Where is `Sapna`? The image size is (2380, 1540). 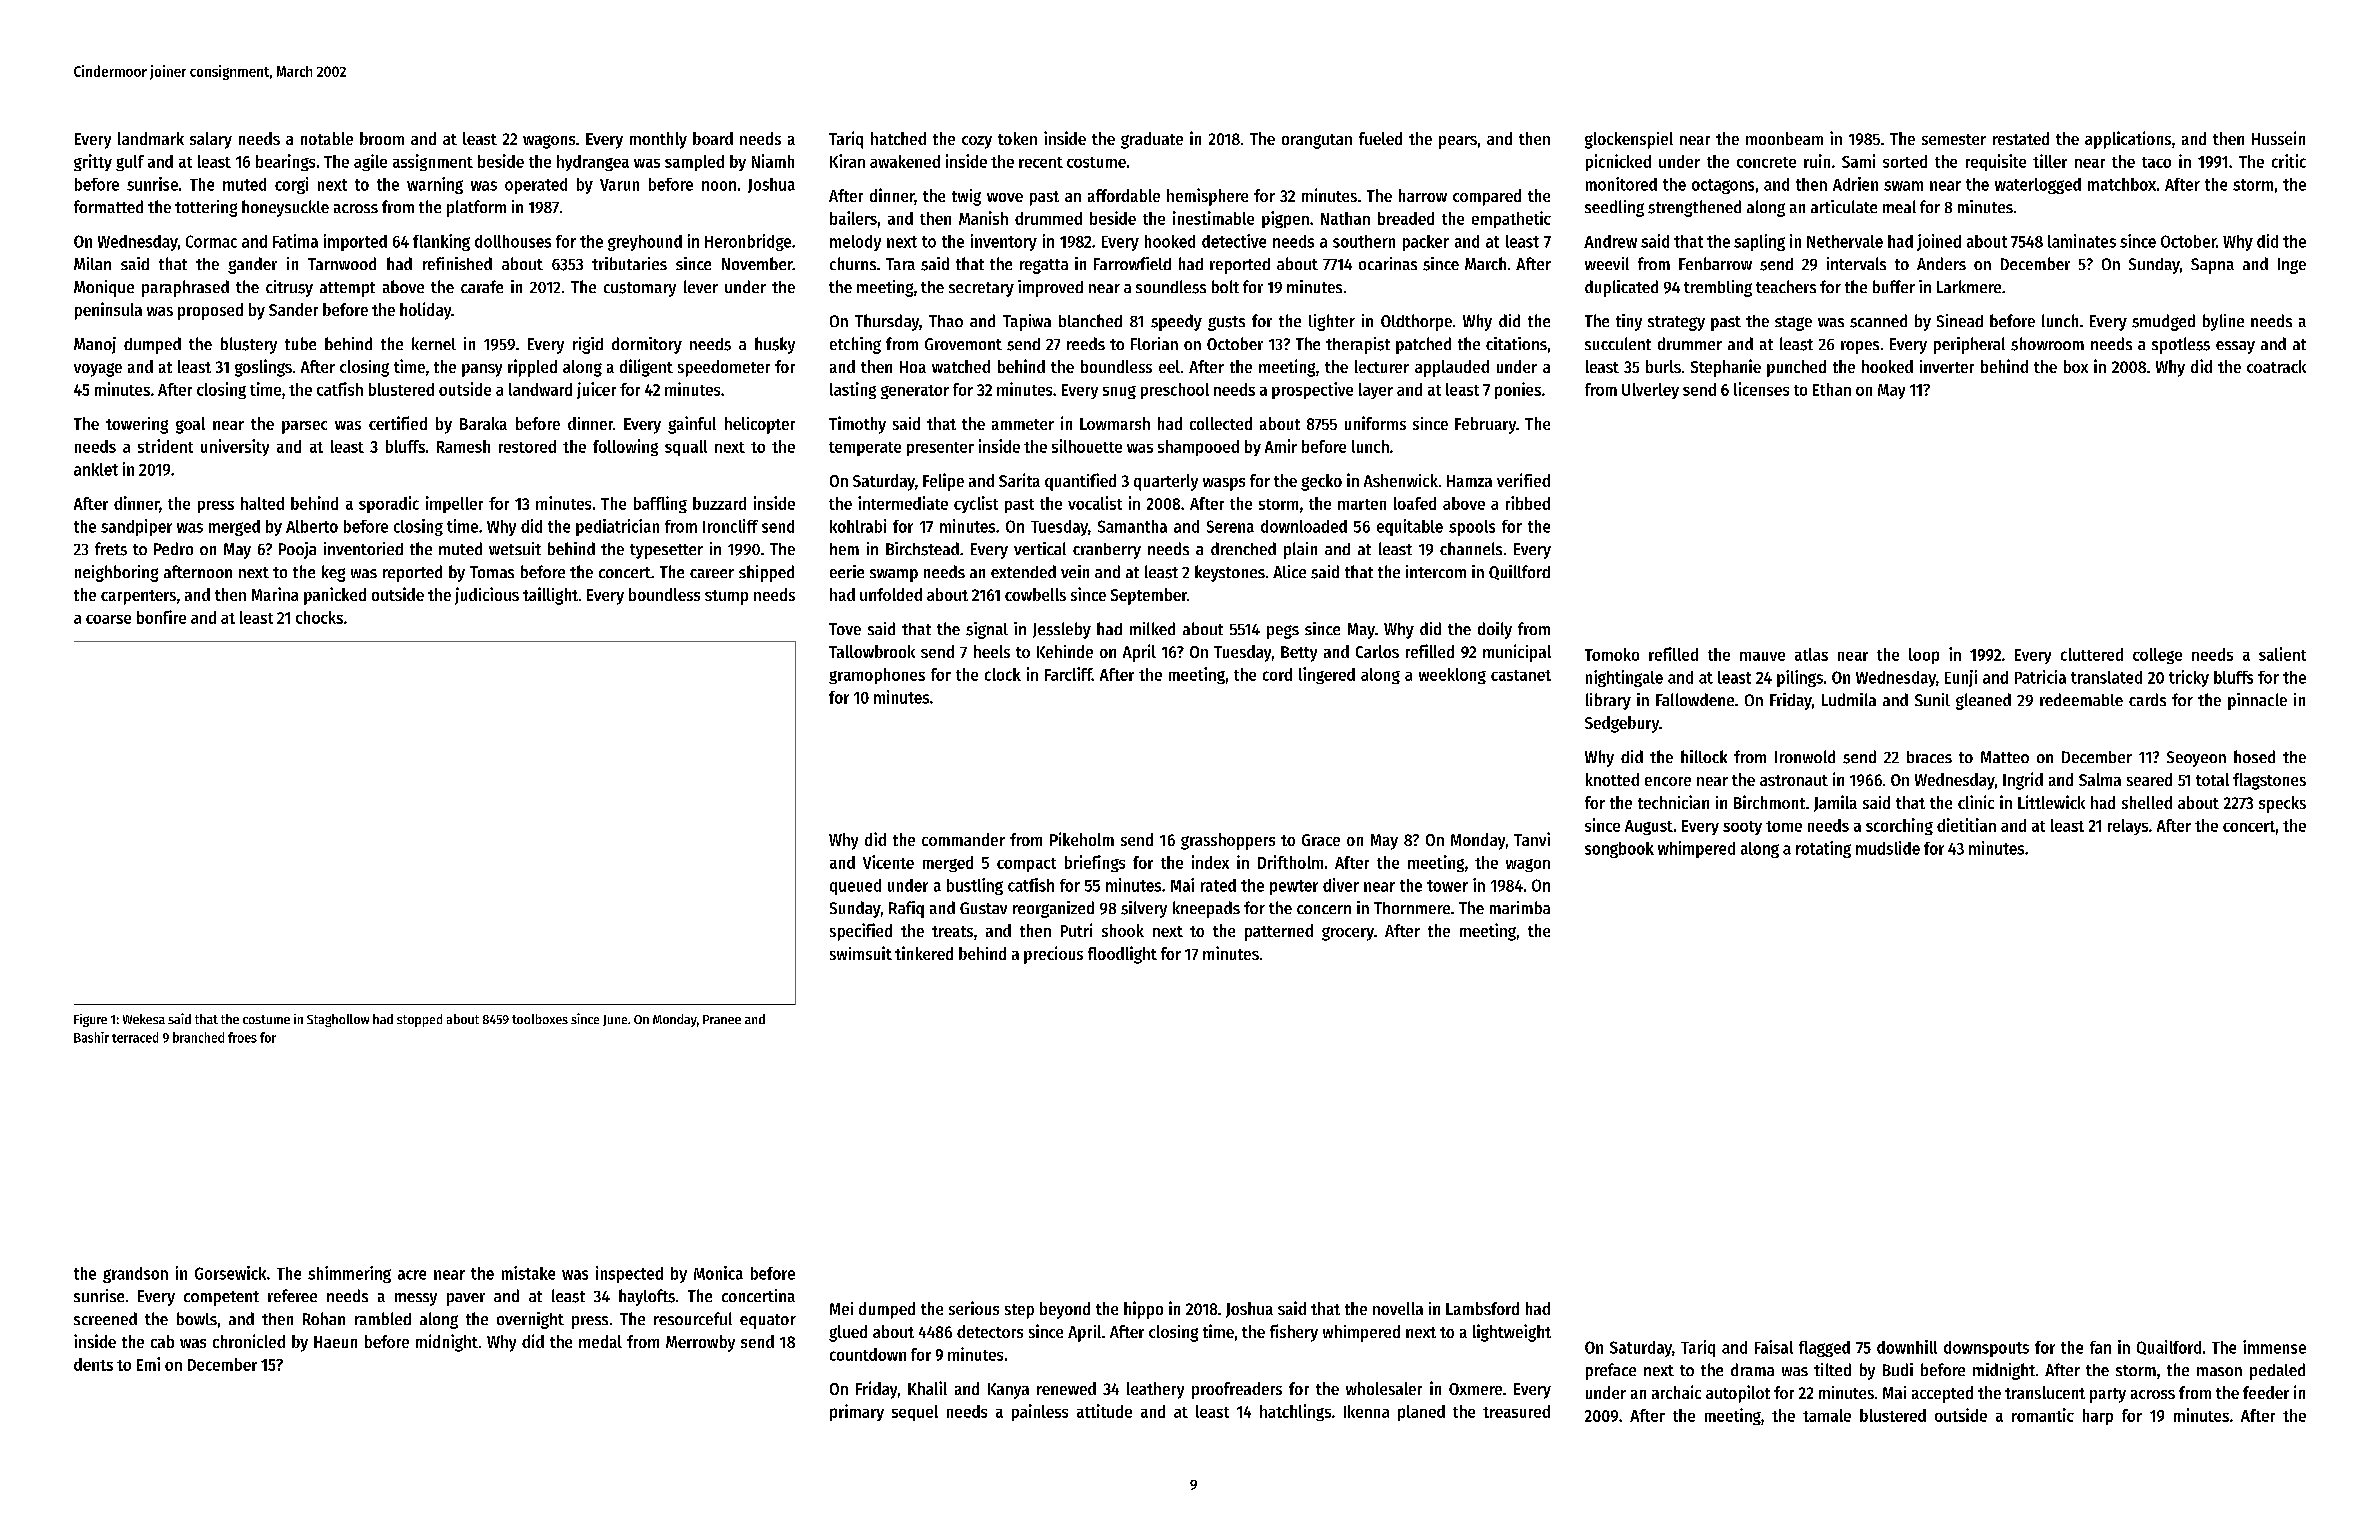
Sapna is located at coordinates (2212, 266).
